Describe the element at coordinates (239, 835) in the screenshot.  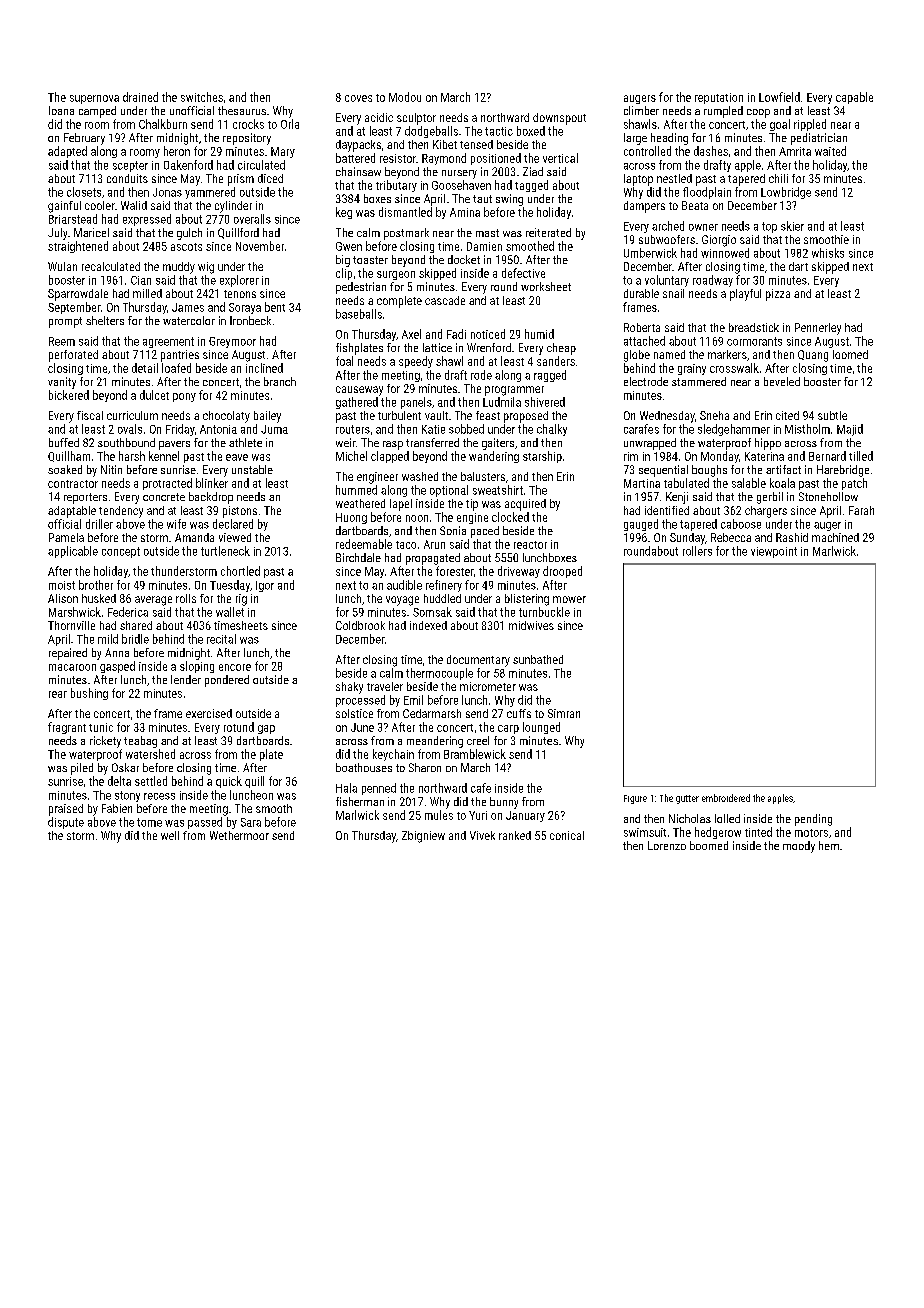
I see `Wethermoor` at that location.
